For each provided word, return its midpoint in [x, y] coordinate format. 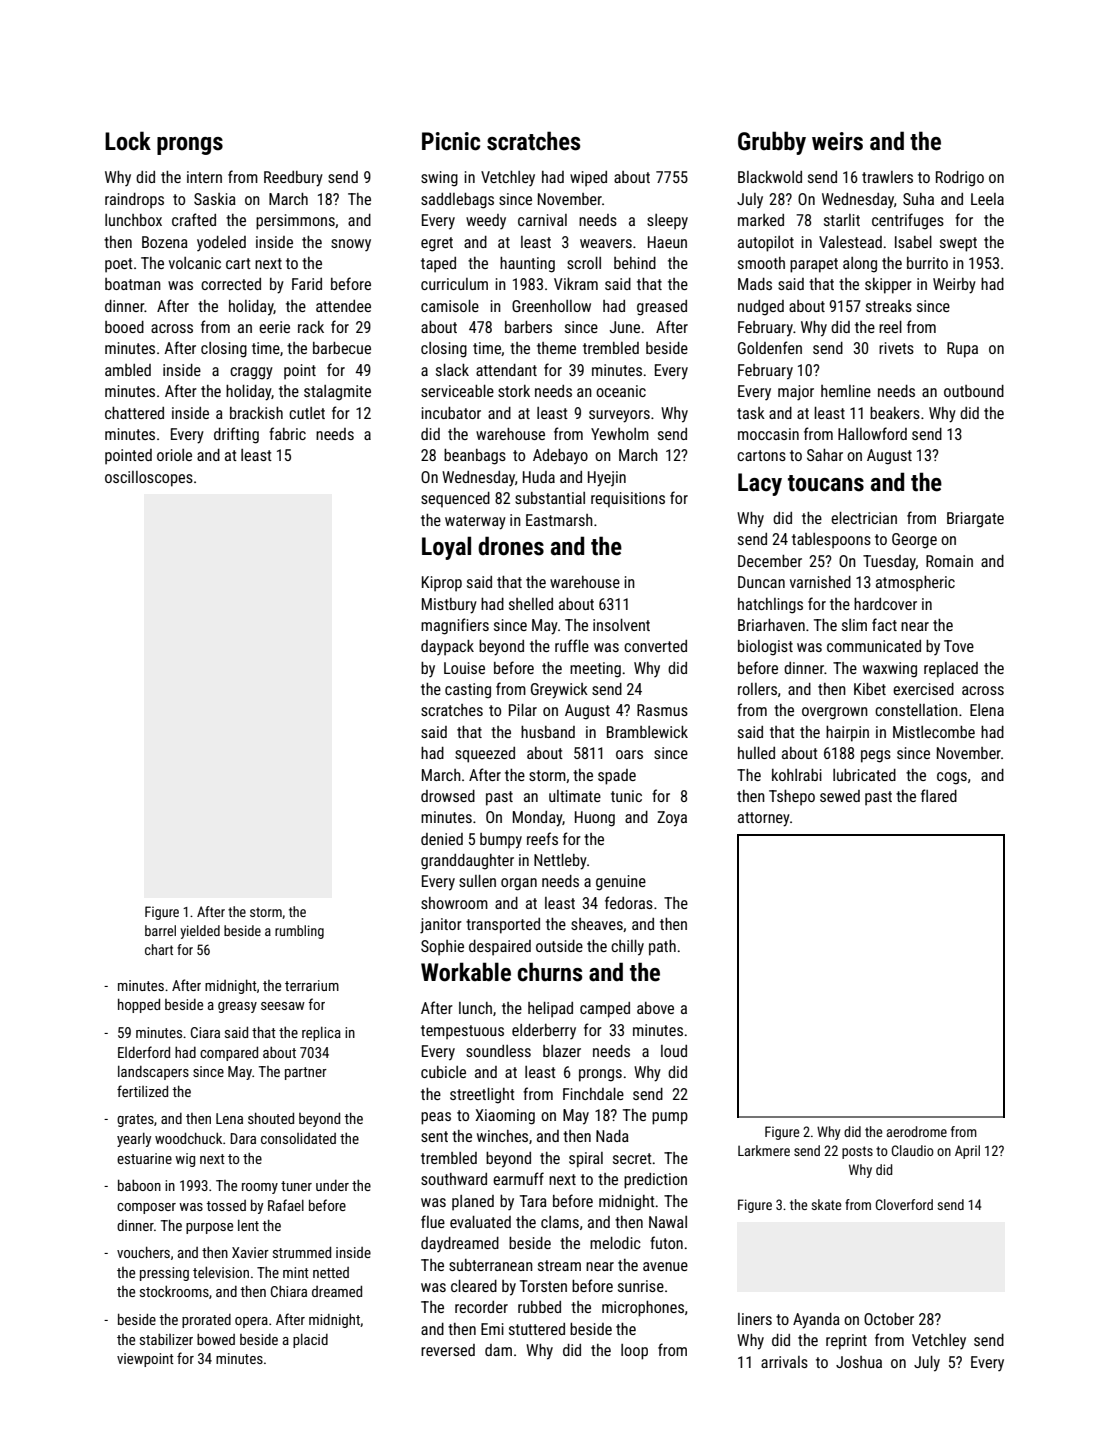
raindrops [134, 201]
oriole [174, 455]
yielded [200, 932]
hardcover [885, 604]
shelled [531, 604]
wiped [588, 179]
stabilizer [166, 1339]
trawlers [887, 177]
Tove [959, 646]
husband [548, 732]
